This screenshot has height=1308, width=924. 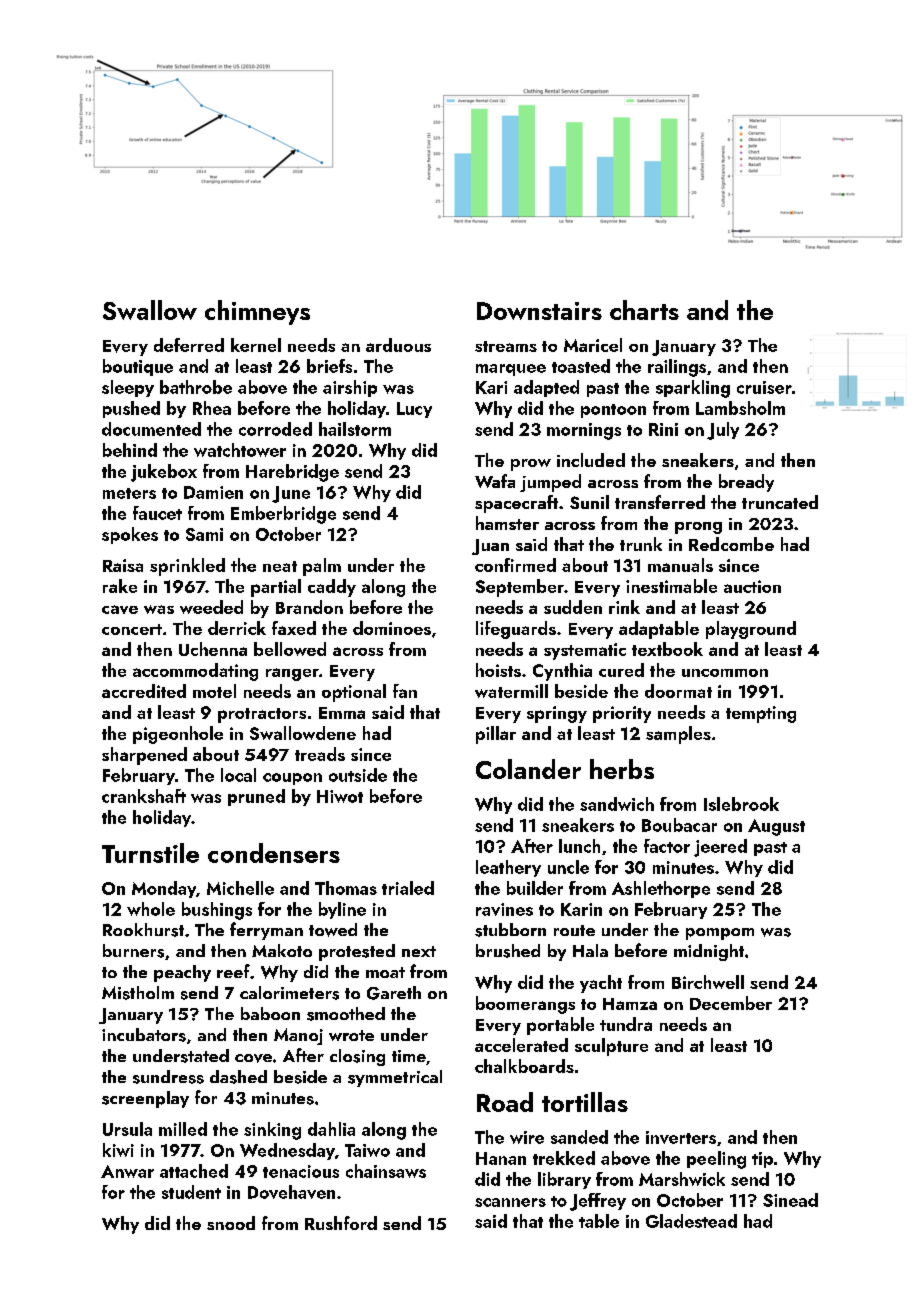 What do you see at coordinates (120, 609) in the screenshot?
I see `cave` at bounding box center [120, 609].
